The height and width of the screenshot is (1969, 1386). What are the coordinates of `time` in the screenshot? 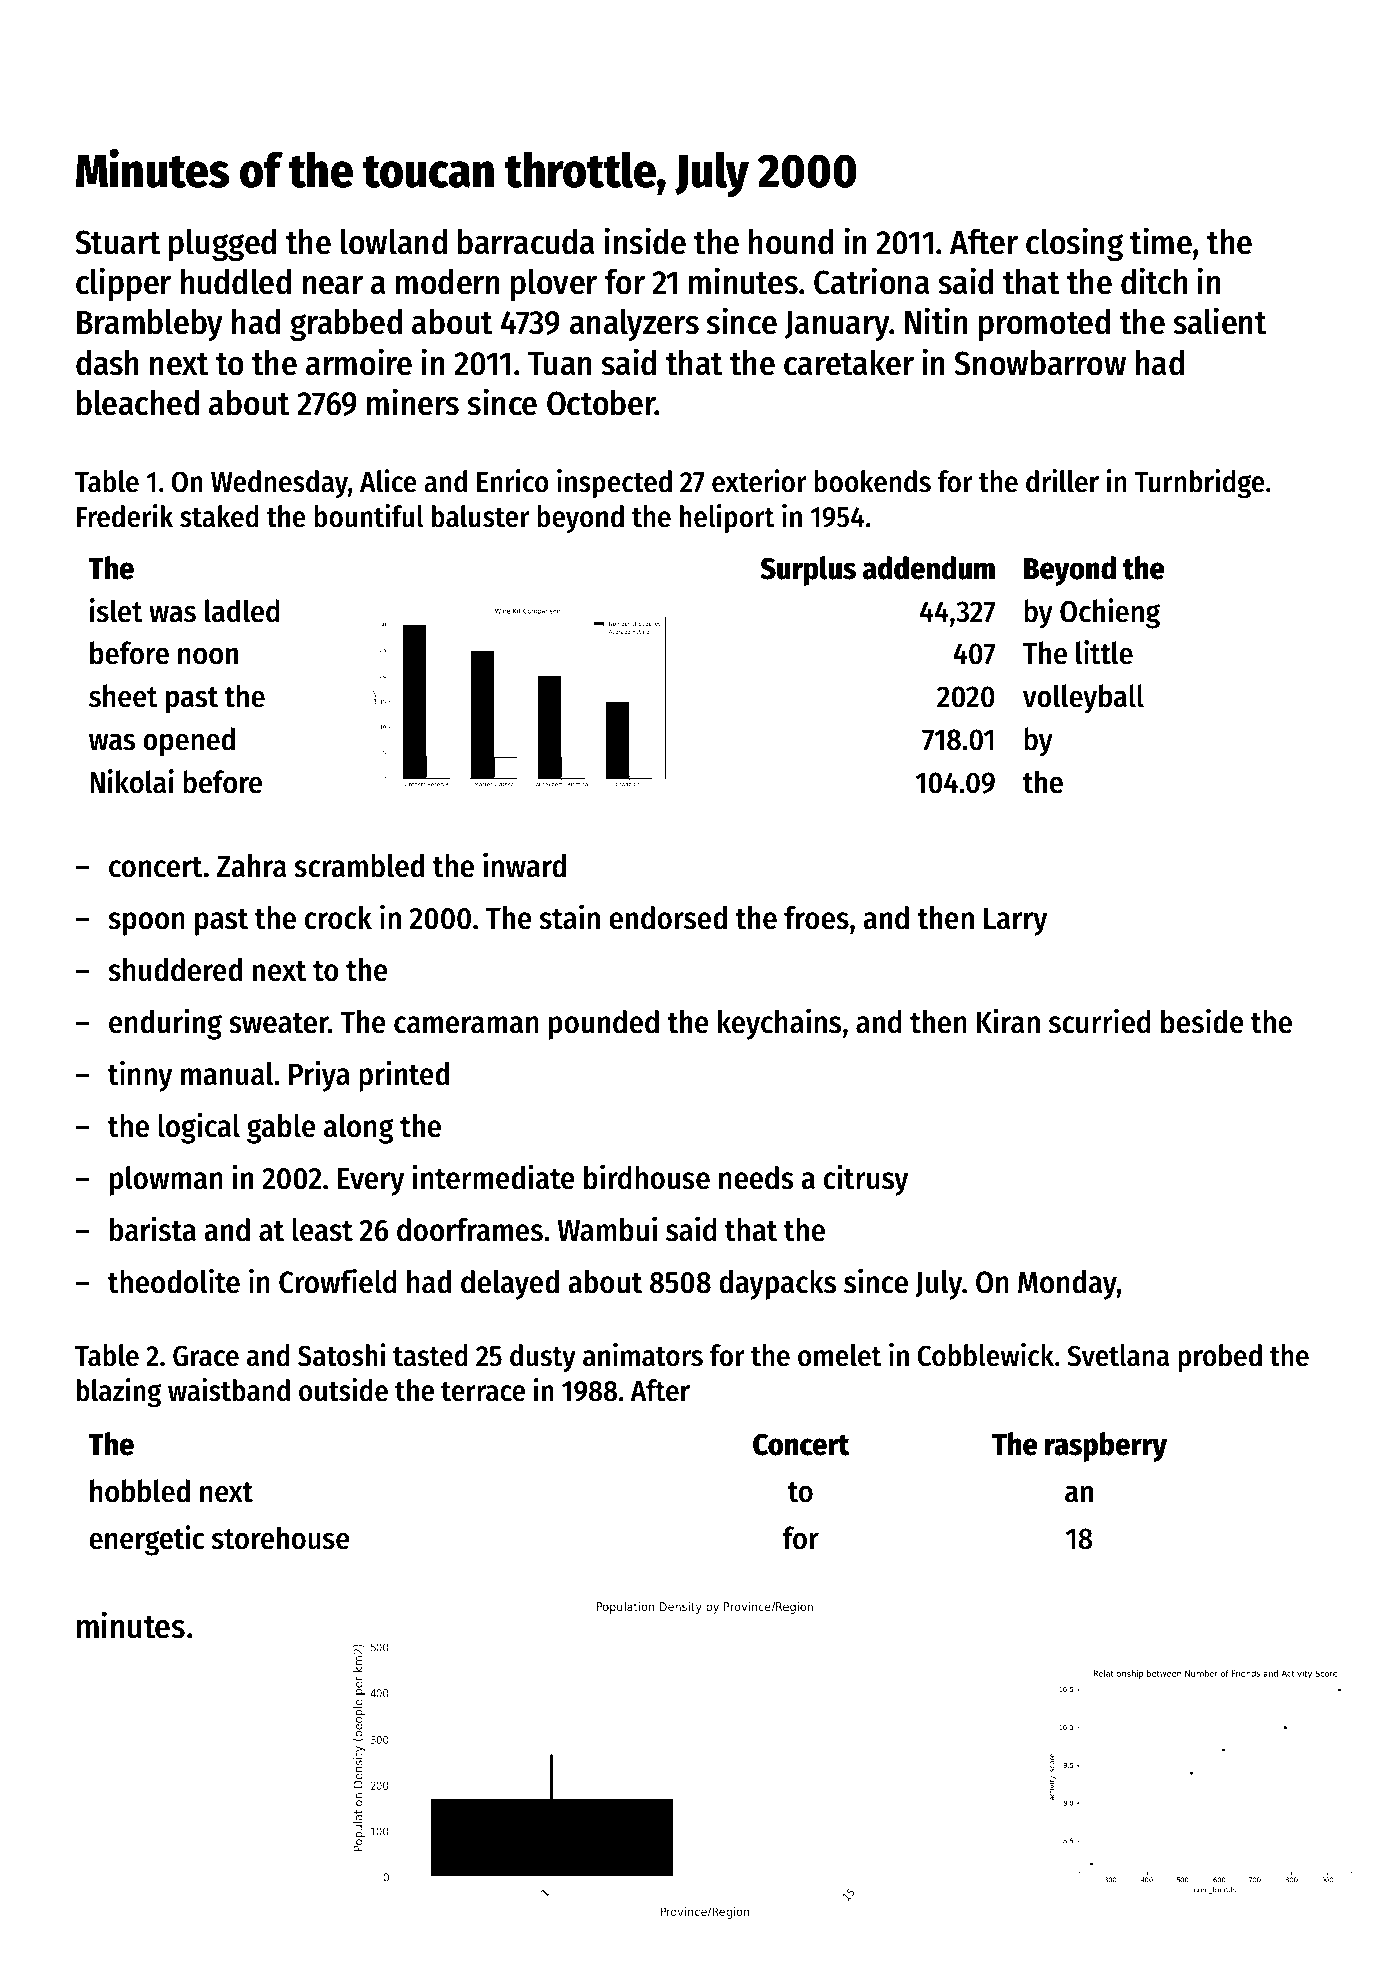 It's located at (1161, 241).
